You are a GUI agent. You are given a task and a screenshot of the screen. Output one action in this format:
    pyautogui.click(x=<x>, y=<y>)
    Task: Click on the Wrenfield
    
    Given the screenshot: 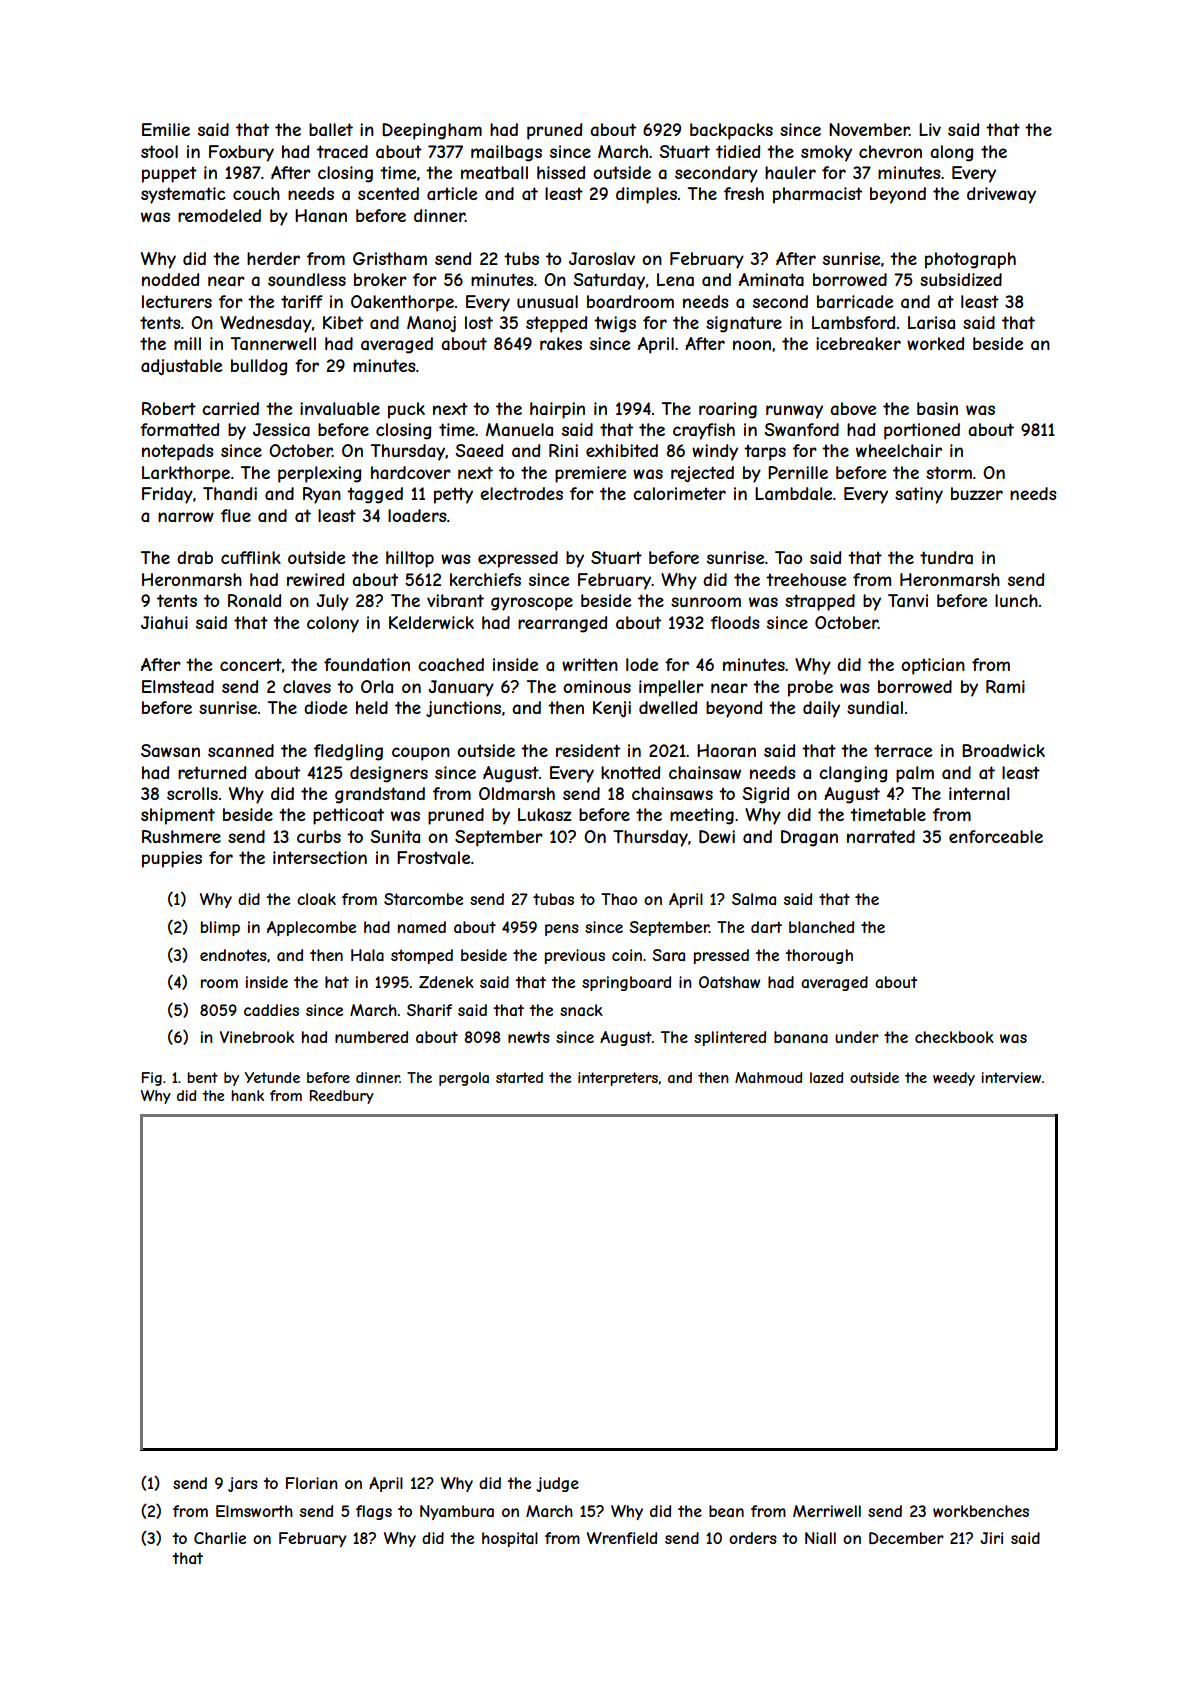 What is the action you would take?
    pyautogui.click(x=622, y=1538)
